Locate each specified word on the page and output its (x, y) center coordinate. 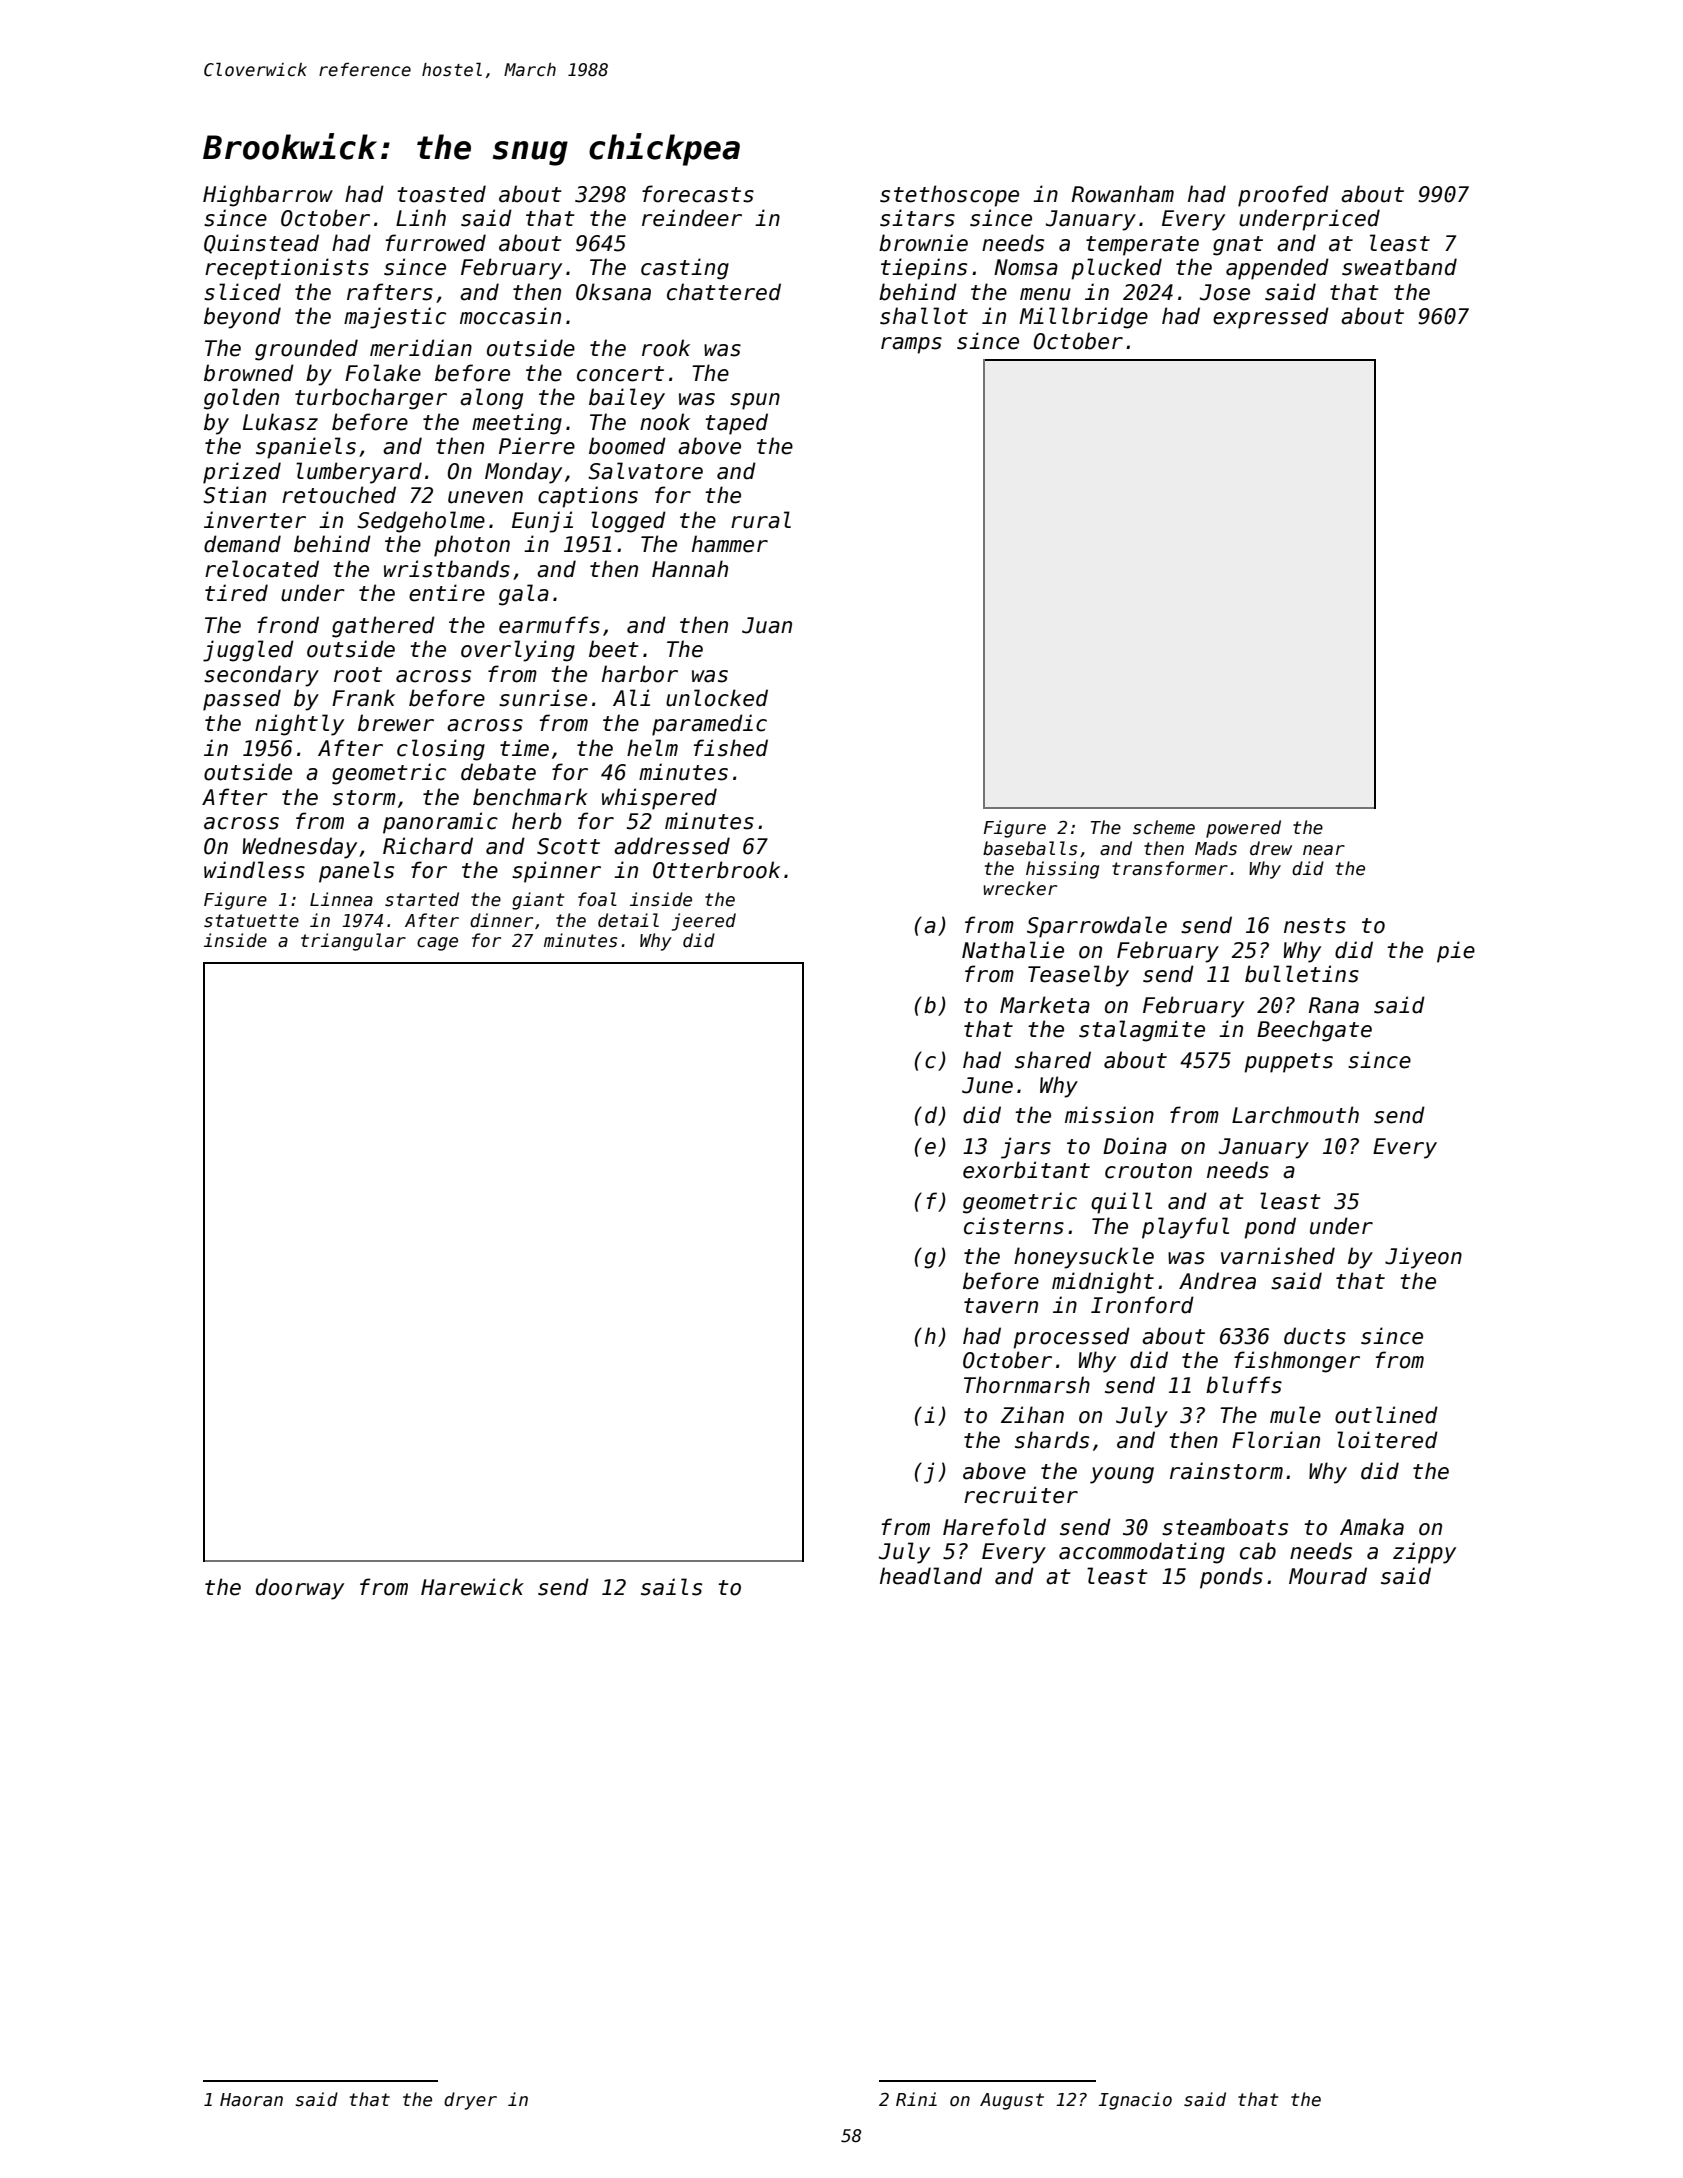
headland (931, 1576)
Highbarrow (268, 196)
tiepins (924, 269)
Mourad (1328, 1576)
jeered (704, 922)
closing (441, 750)
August (1012, 2101)
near (1324, 850)
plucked (1116, 269)
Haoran (251, 2100)
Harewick (472, 1587)
